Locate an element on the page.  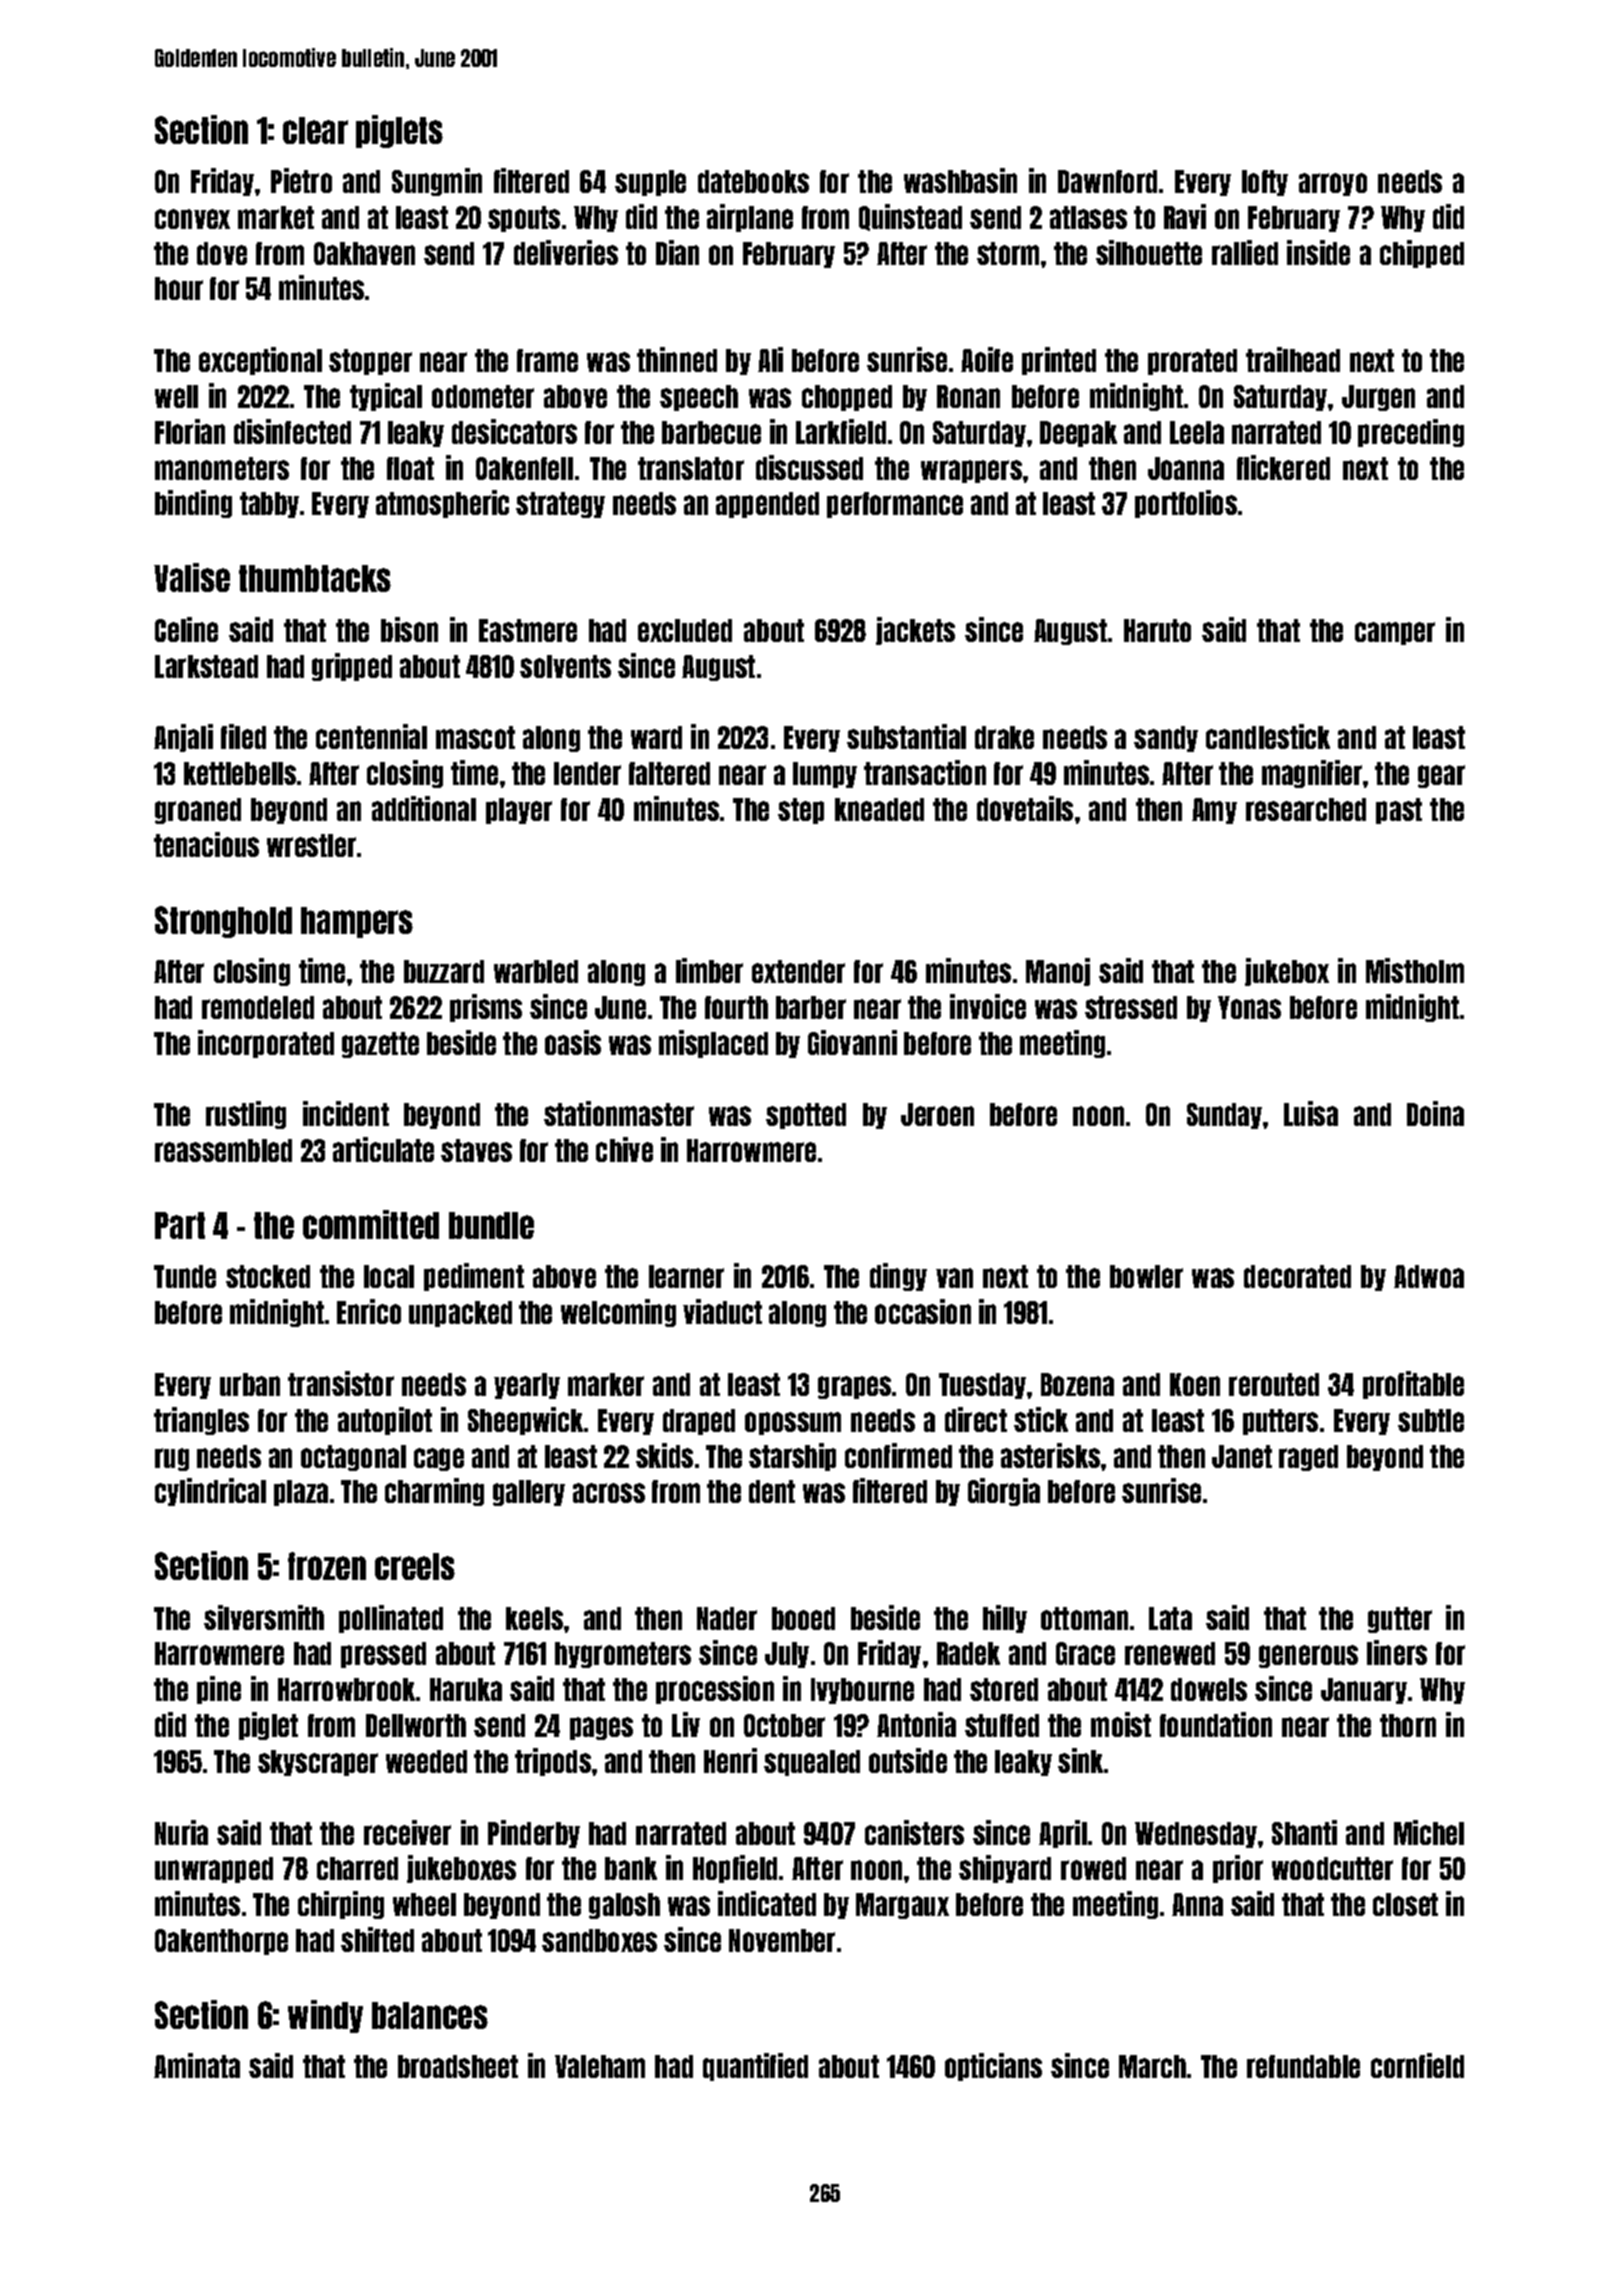
gazette is located at coordinates (380, 1045).
